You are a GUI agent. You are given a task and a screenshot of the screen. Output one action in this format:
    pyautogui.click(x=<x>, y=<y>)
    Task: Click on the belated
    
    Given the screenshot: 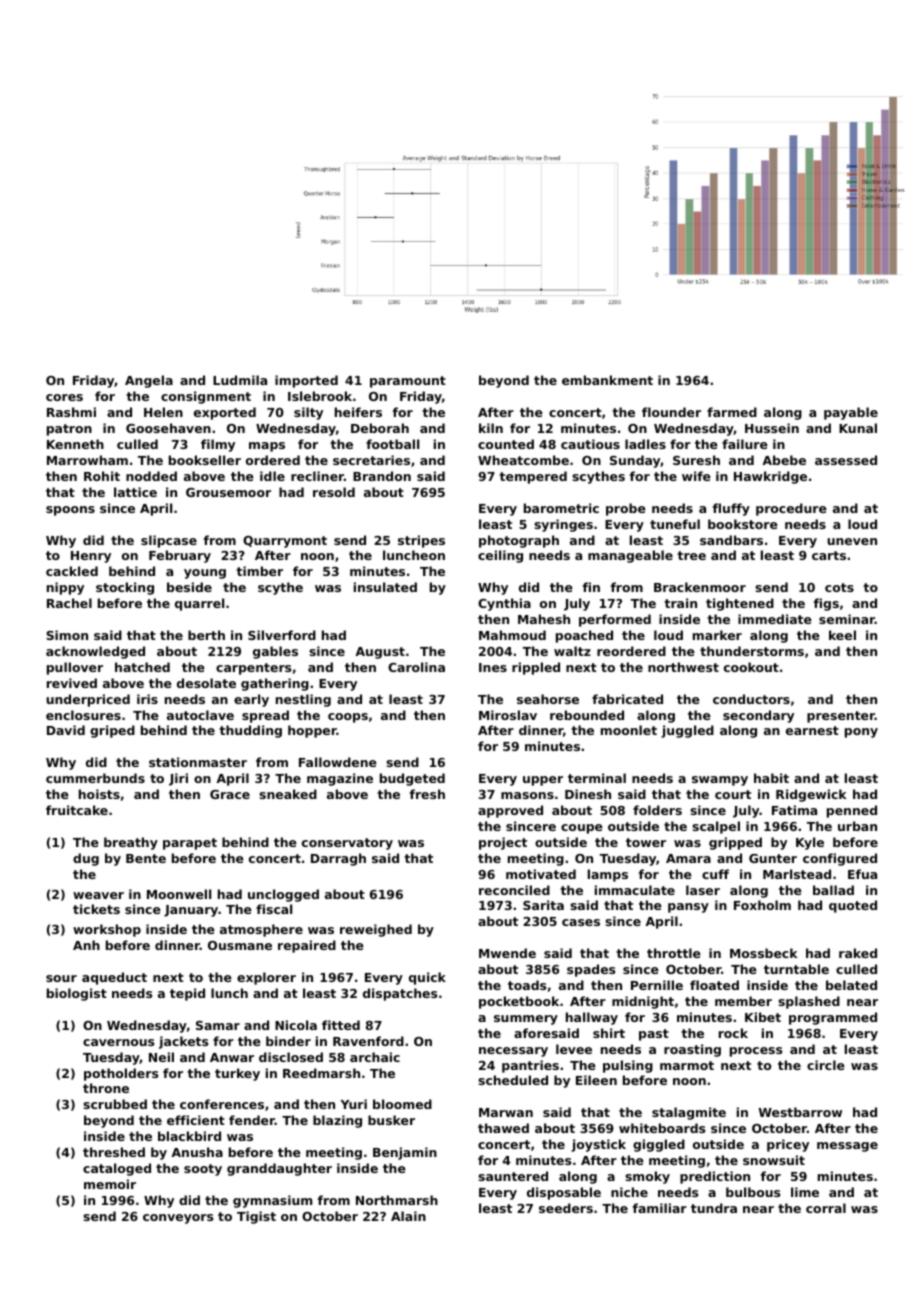 What is the action you would take?
    pyautogui.click(x=851, y=985)
